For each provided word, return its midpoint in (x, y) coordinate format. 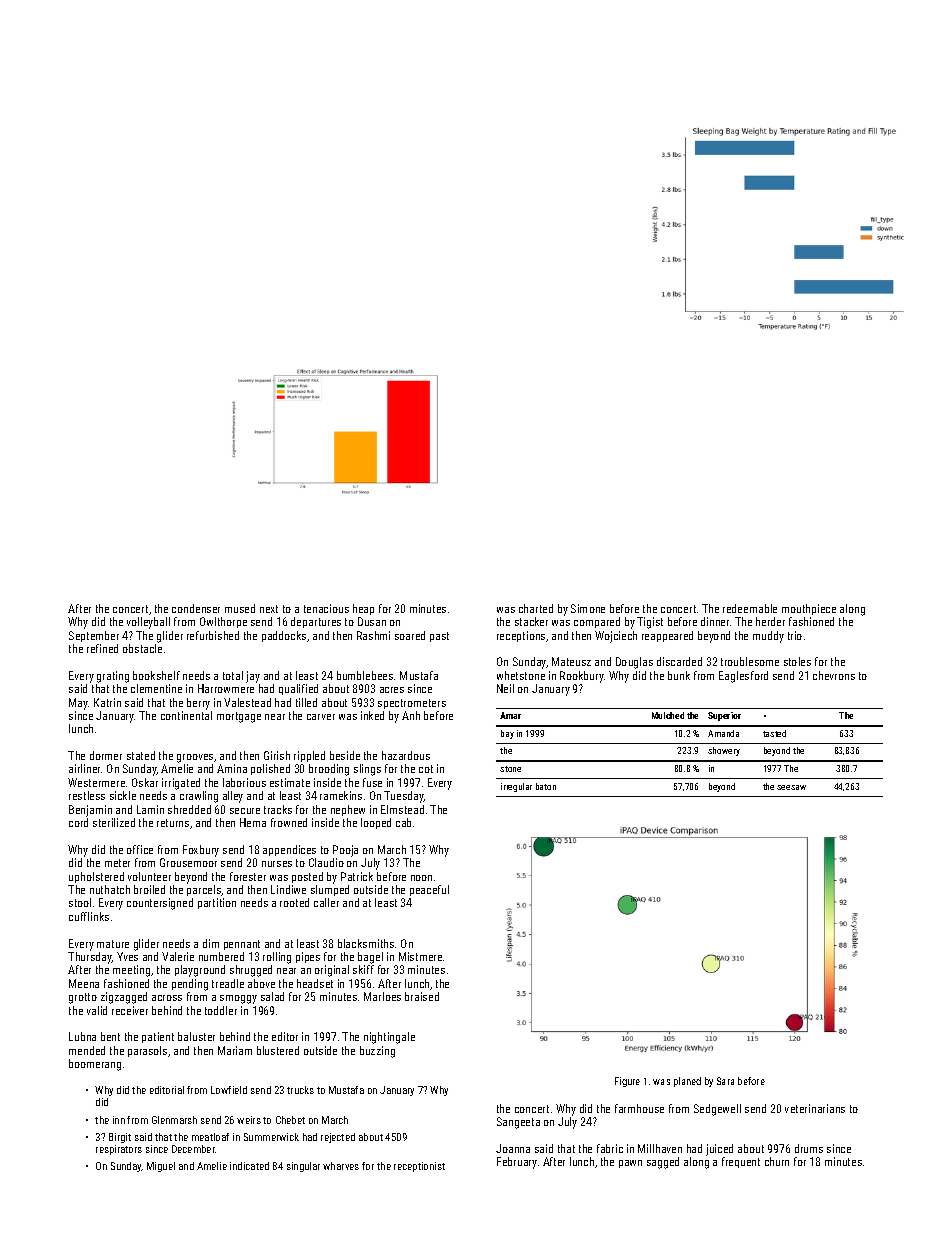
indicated (249, 1166)
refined (102, 648)
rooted (294, 902)
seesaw (791, 787)
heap (363, 609)
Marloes (382, 996)
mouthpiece (809, 609)
